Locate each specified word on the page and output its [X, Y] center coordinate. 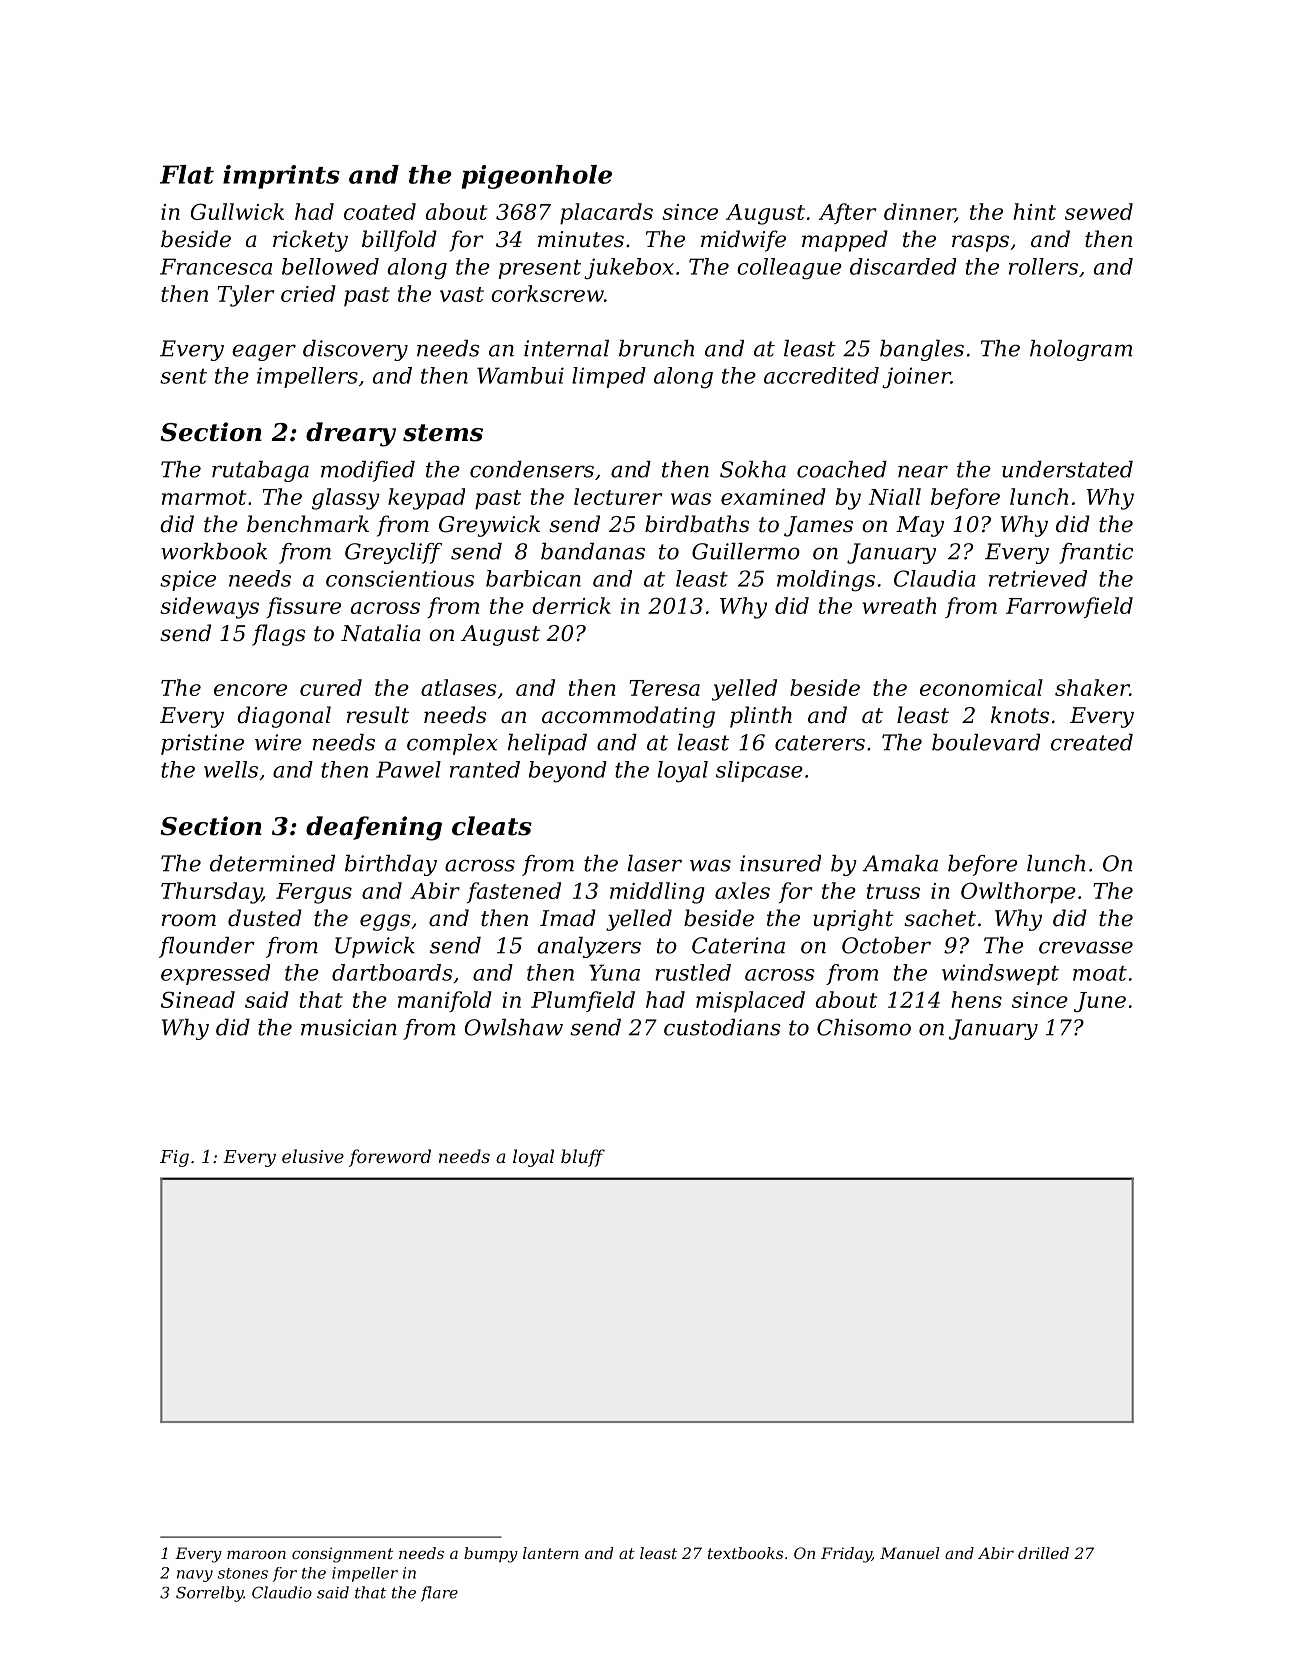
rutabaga [260, 471]
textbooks [745, 1553]
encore [250, 690]
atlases [459, 687]
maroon [256, 1554]
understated [1067, 469]
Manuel [909, 1553]
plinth [761, 717]
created [1092, 742]
